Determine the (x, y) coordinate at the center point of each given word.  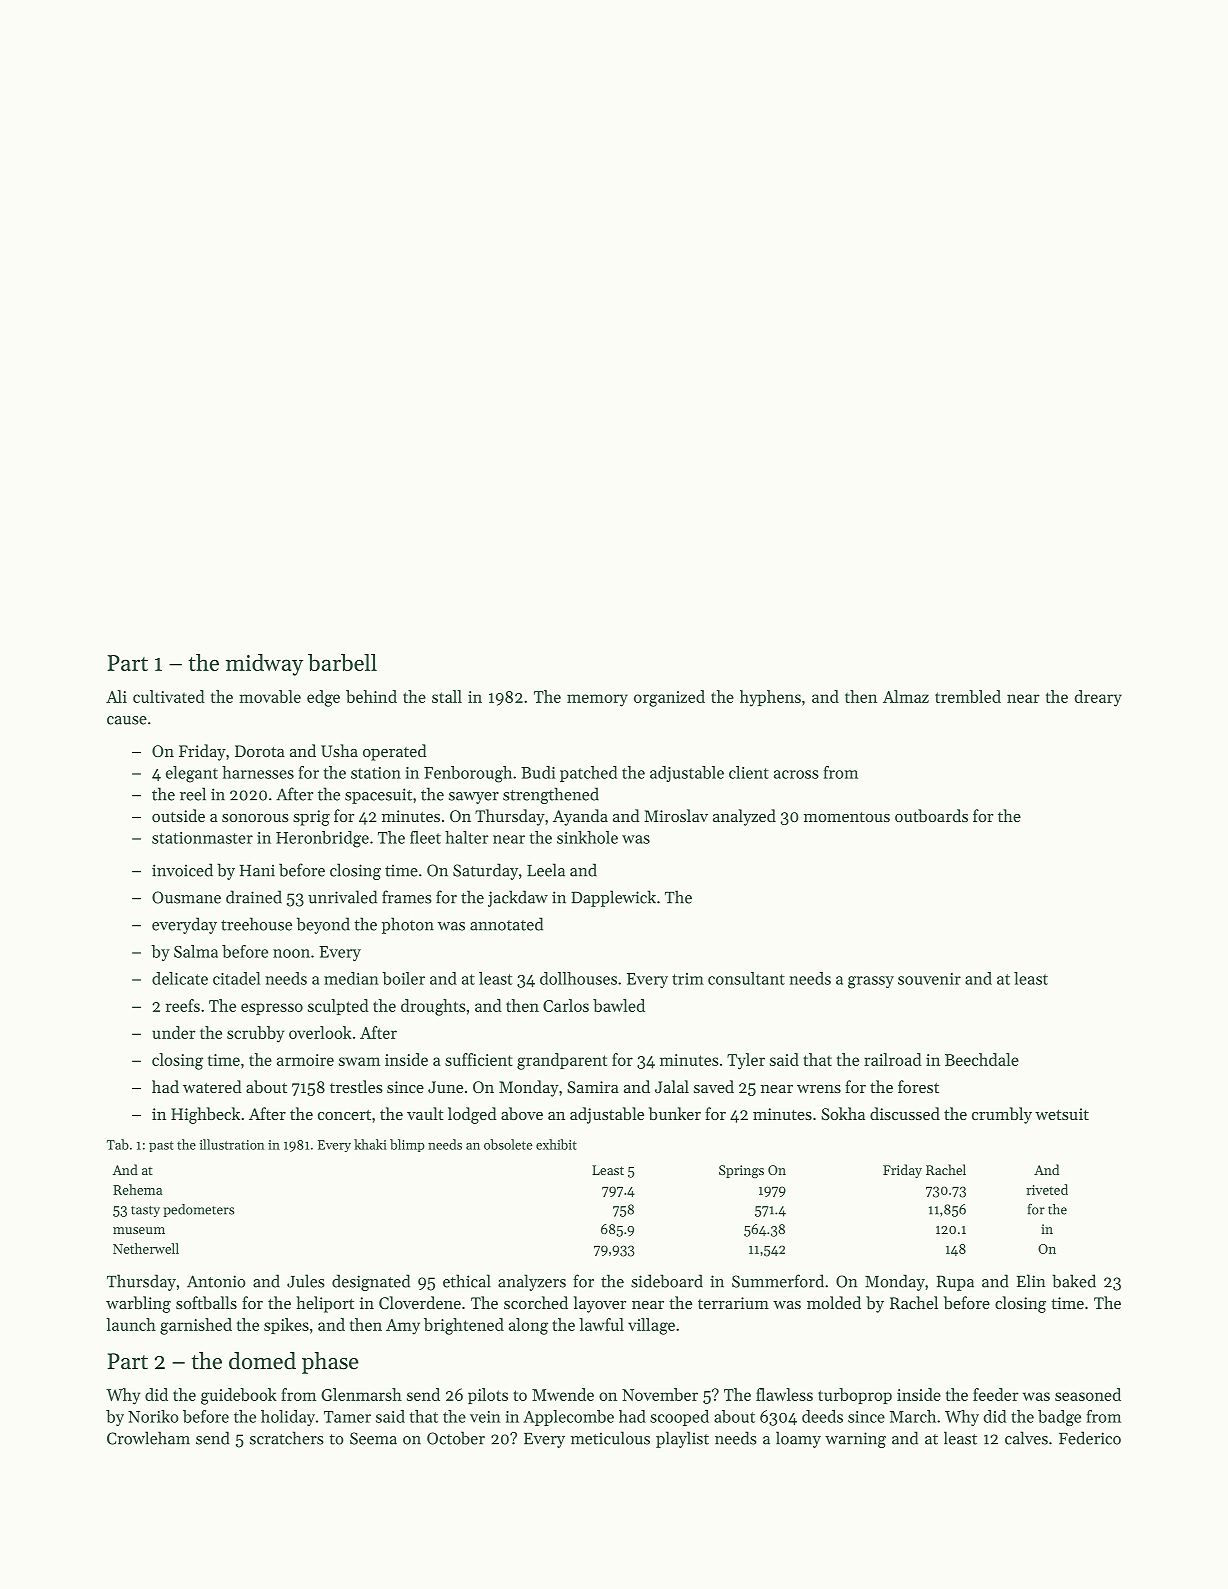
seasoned (1088, 1394)
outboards (931, 815)
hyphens (770, 698)
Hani (257, 870)
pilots (488, 1396)
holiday (288, 1418)
